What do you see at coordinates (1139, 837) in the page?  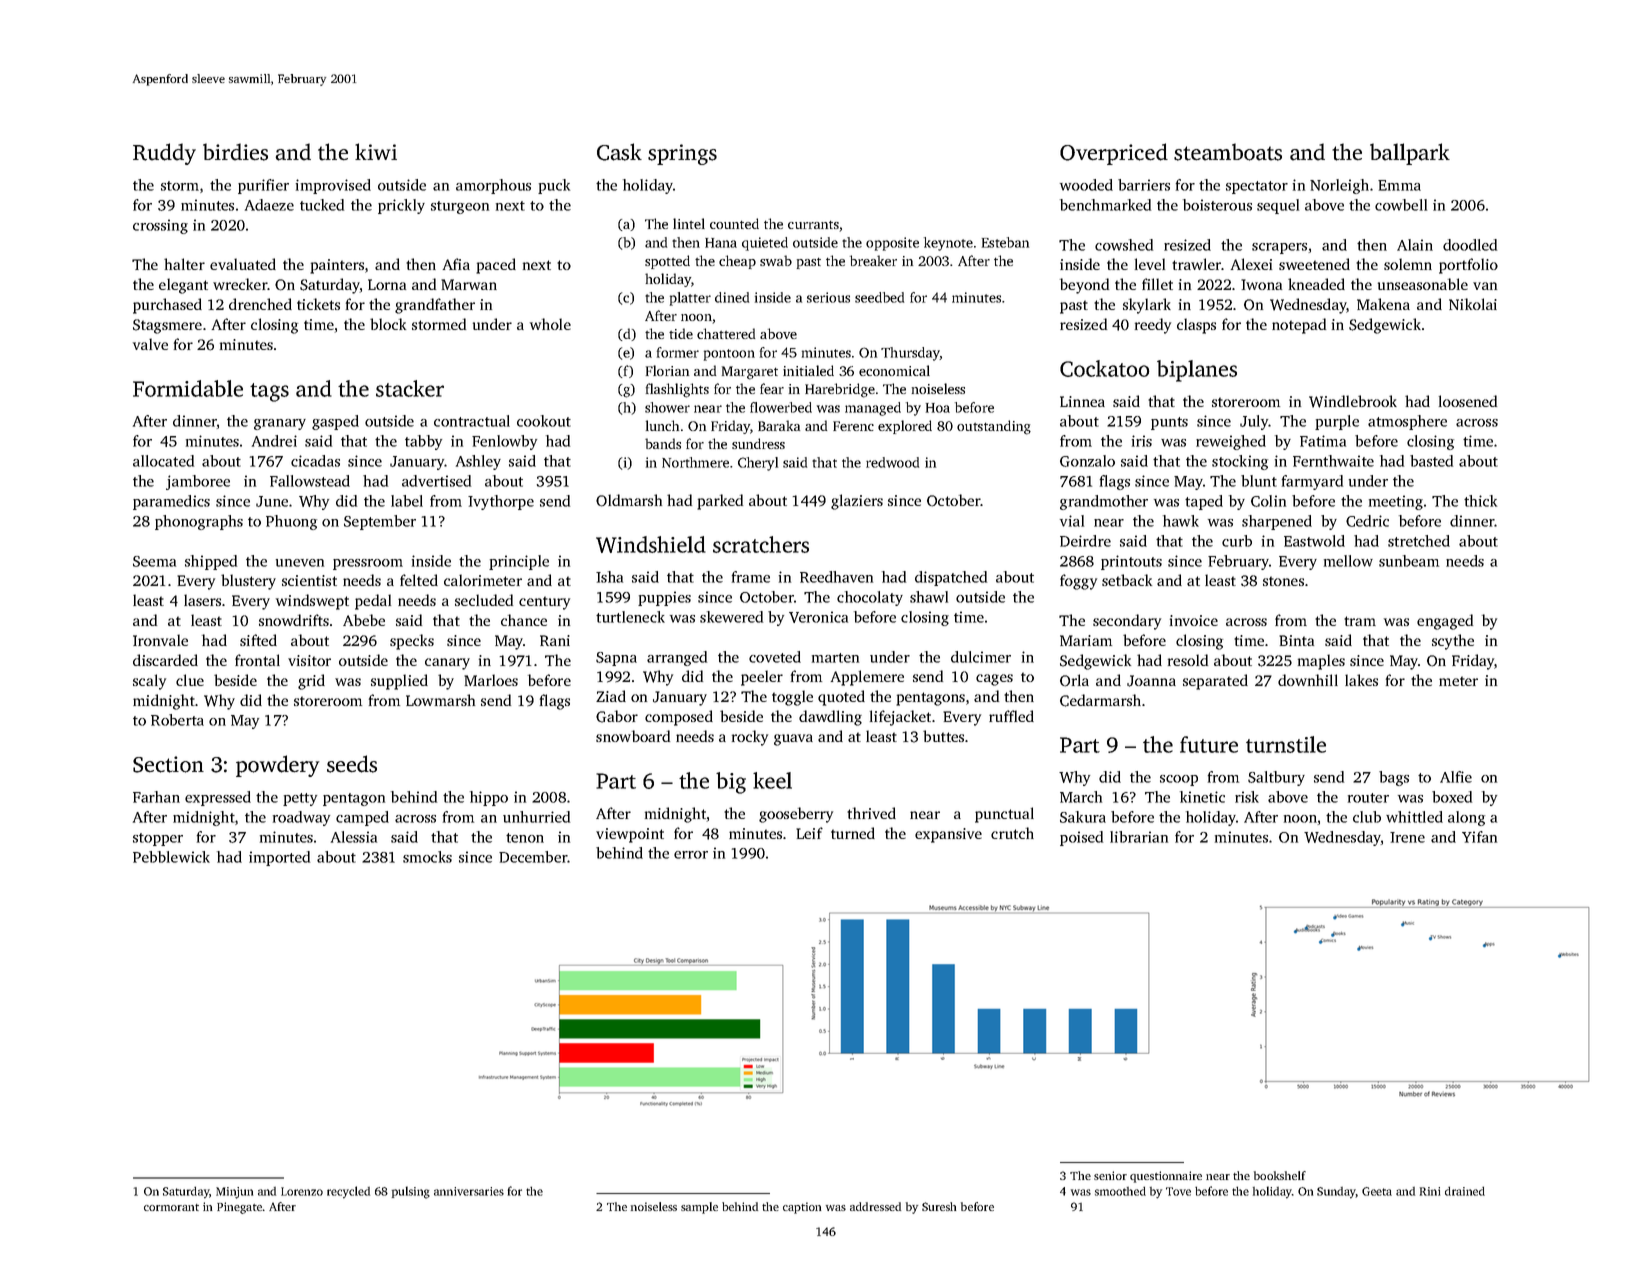 I see `librarian` at bounding box center [1139, 837].
